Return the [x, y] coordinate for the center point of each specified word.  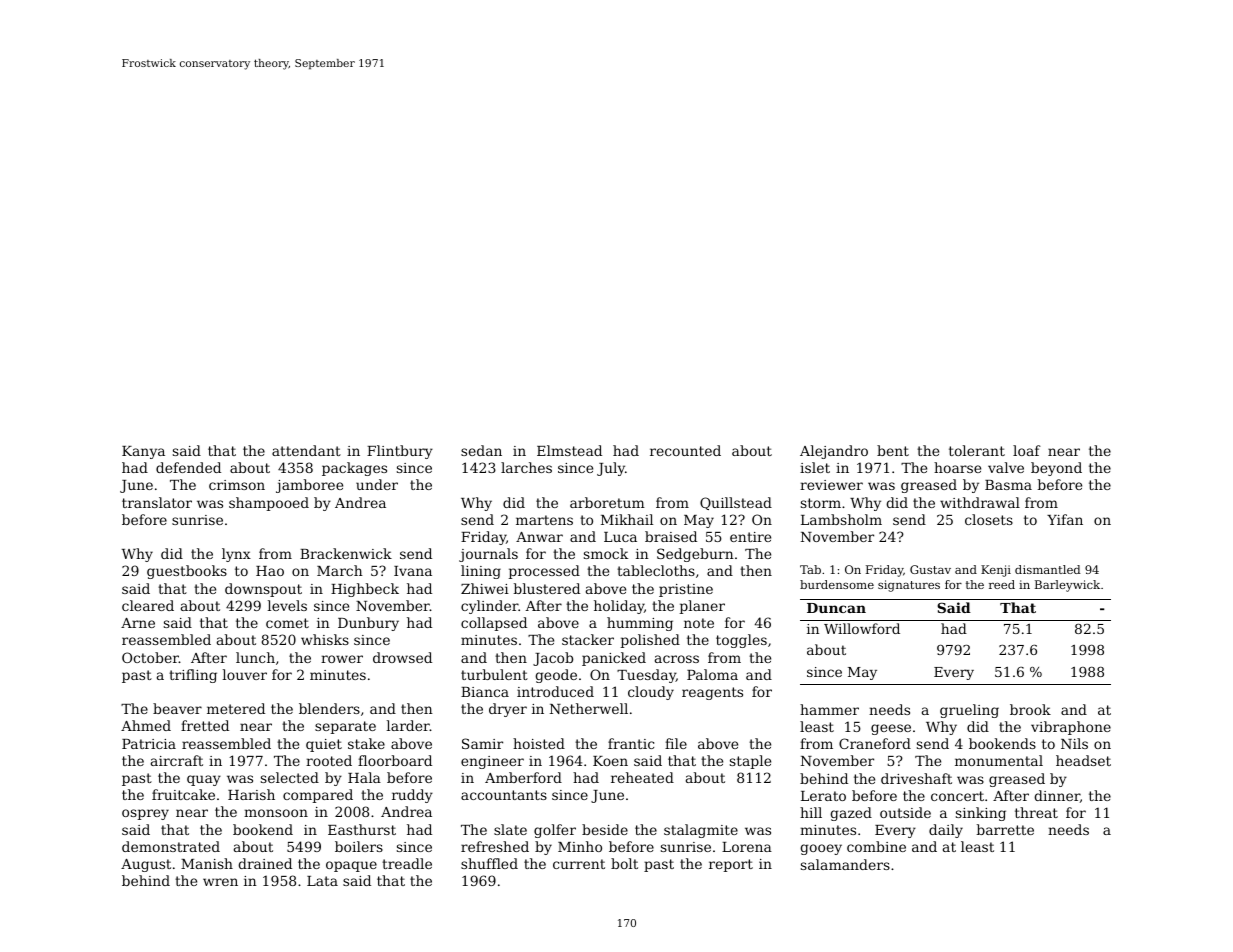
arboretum [607, 502]
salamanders [845, 864]
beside [605, 829]
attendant [306, 450]
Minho [580, 846]
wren [220, 882]
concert [957, 796]
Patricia [149, 744]
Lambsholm [841, 519]
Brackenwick [346, 553]
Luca [620, 537]
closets [989, 519]
